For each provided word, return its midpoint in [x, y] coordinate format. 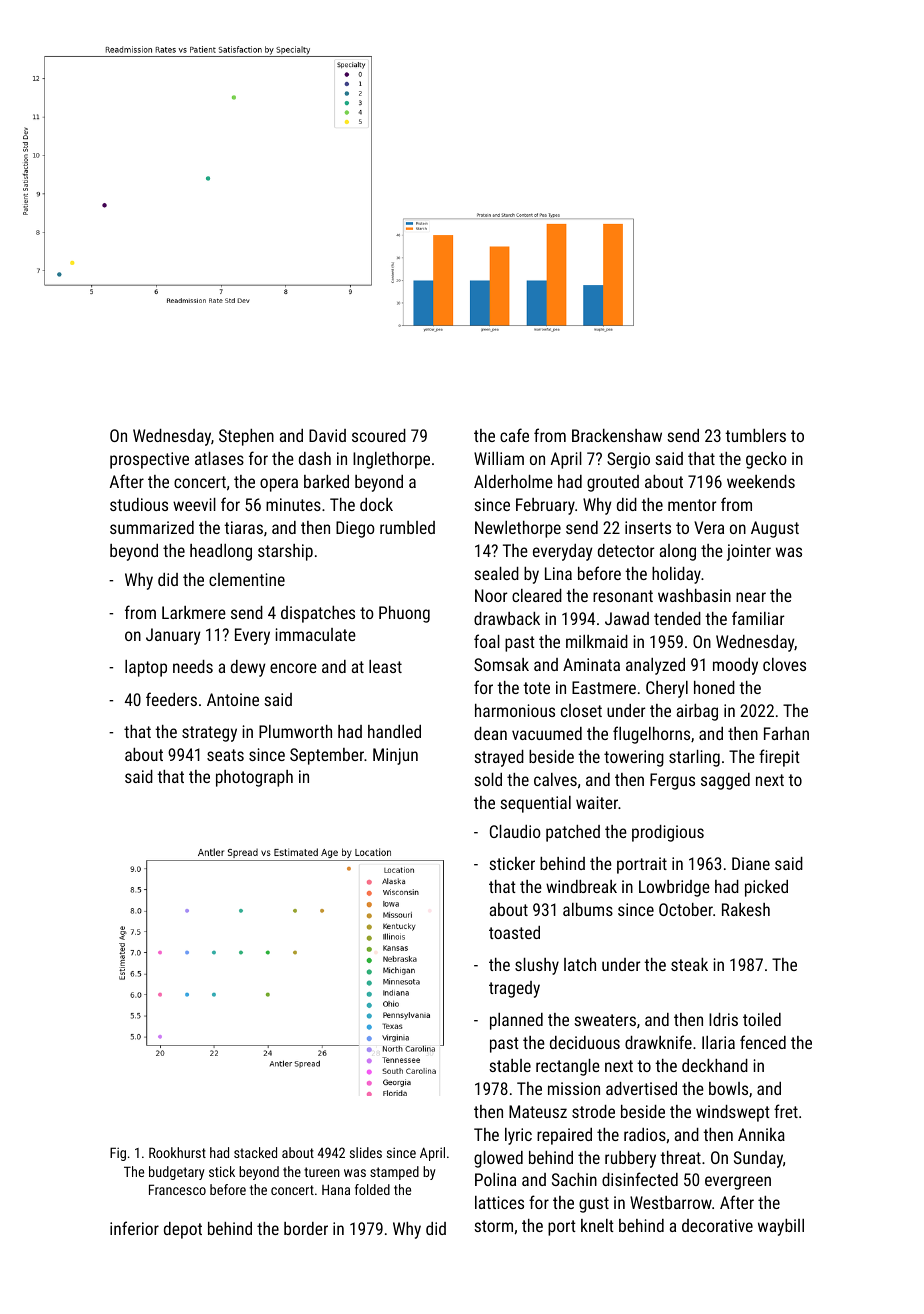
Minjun [395, 756]
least [385, 666]
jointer [749, 552]
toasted [514, 932]
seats [225, 755]
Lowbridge [674, 888]
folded [372, 1189]
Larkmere [194, 612]
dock [376, 504]
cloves [784, 664]
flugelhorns [651, 735]
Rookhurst [177, 1152]
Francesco [177, 1189]
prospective [149, 460]
